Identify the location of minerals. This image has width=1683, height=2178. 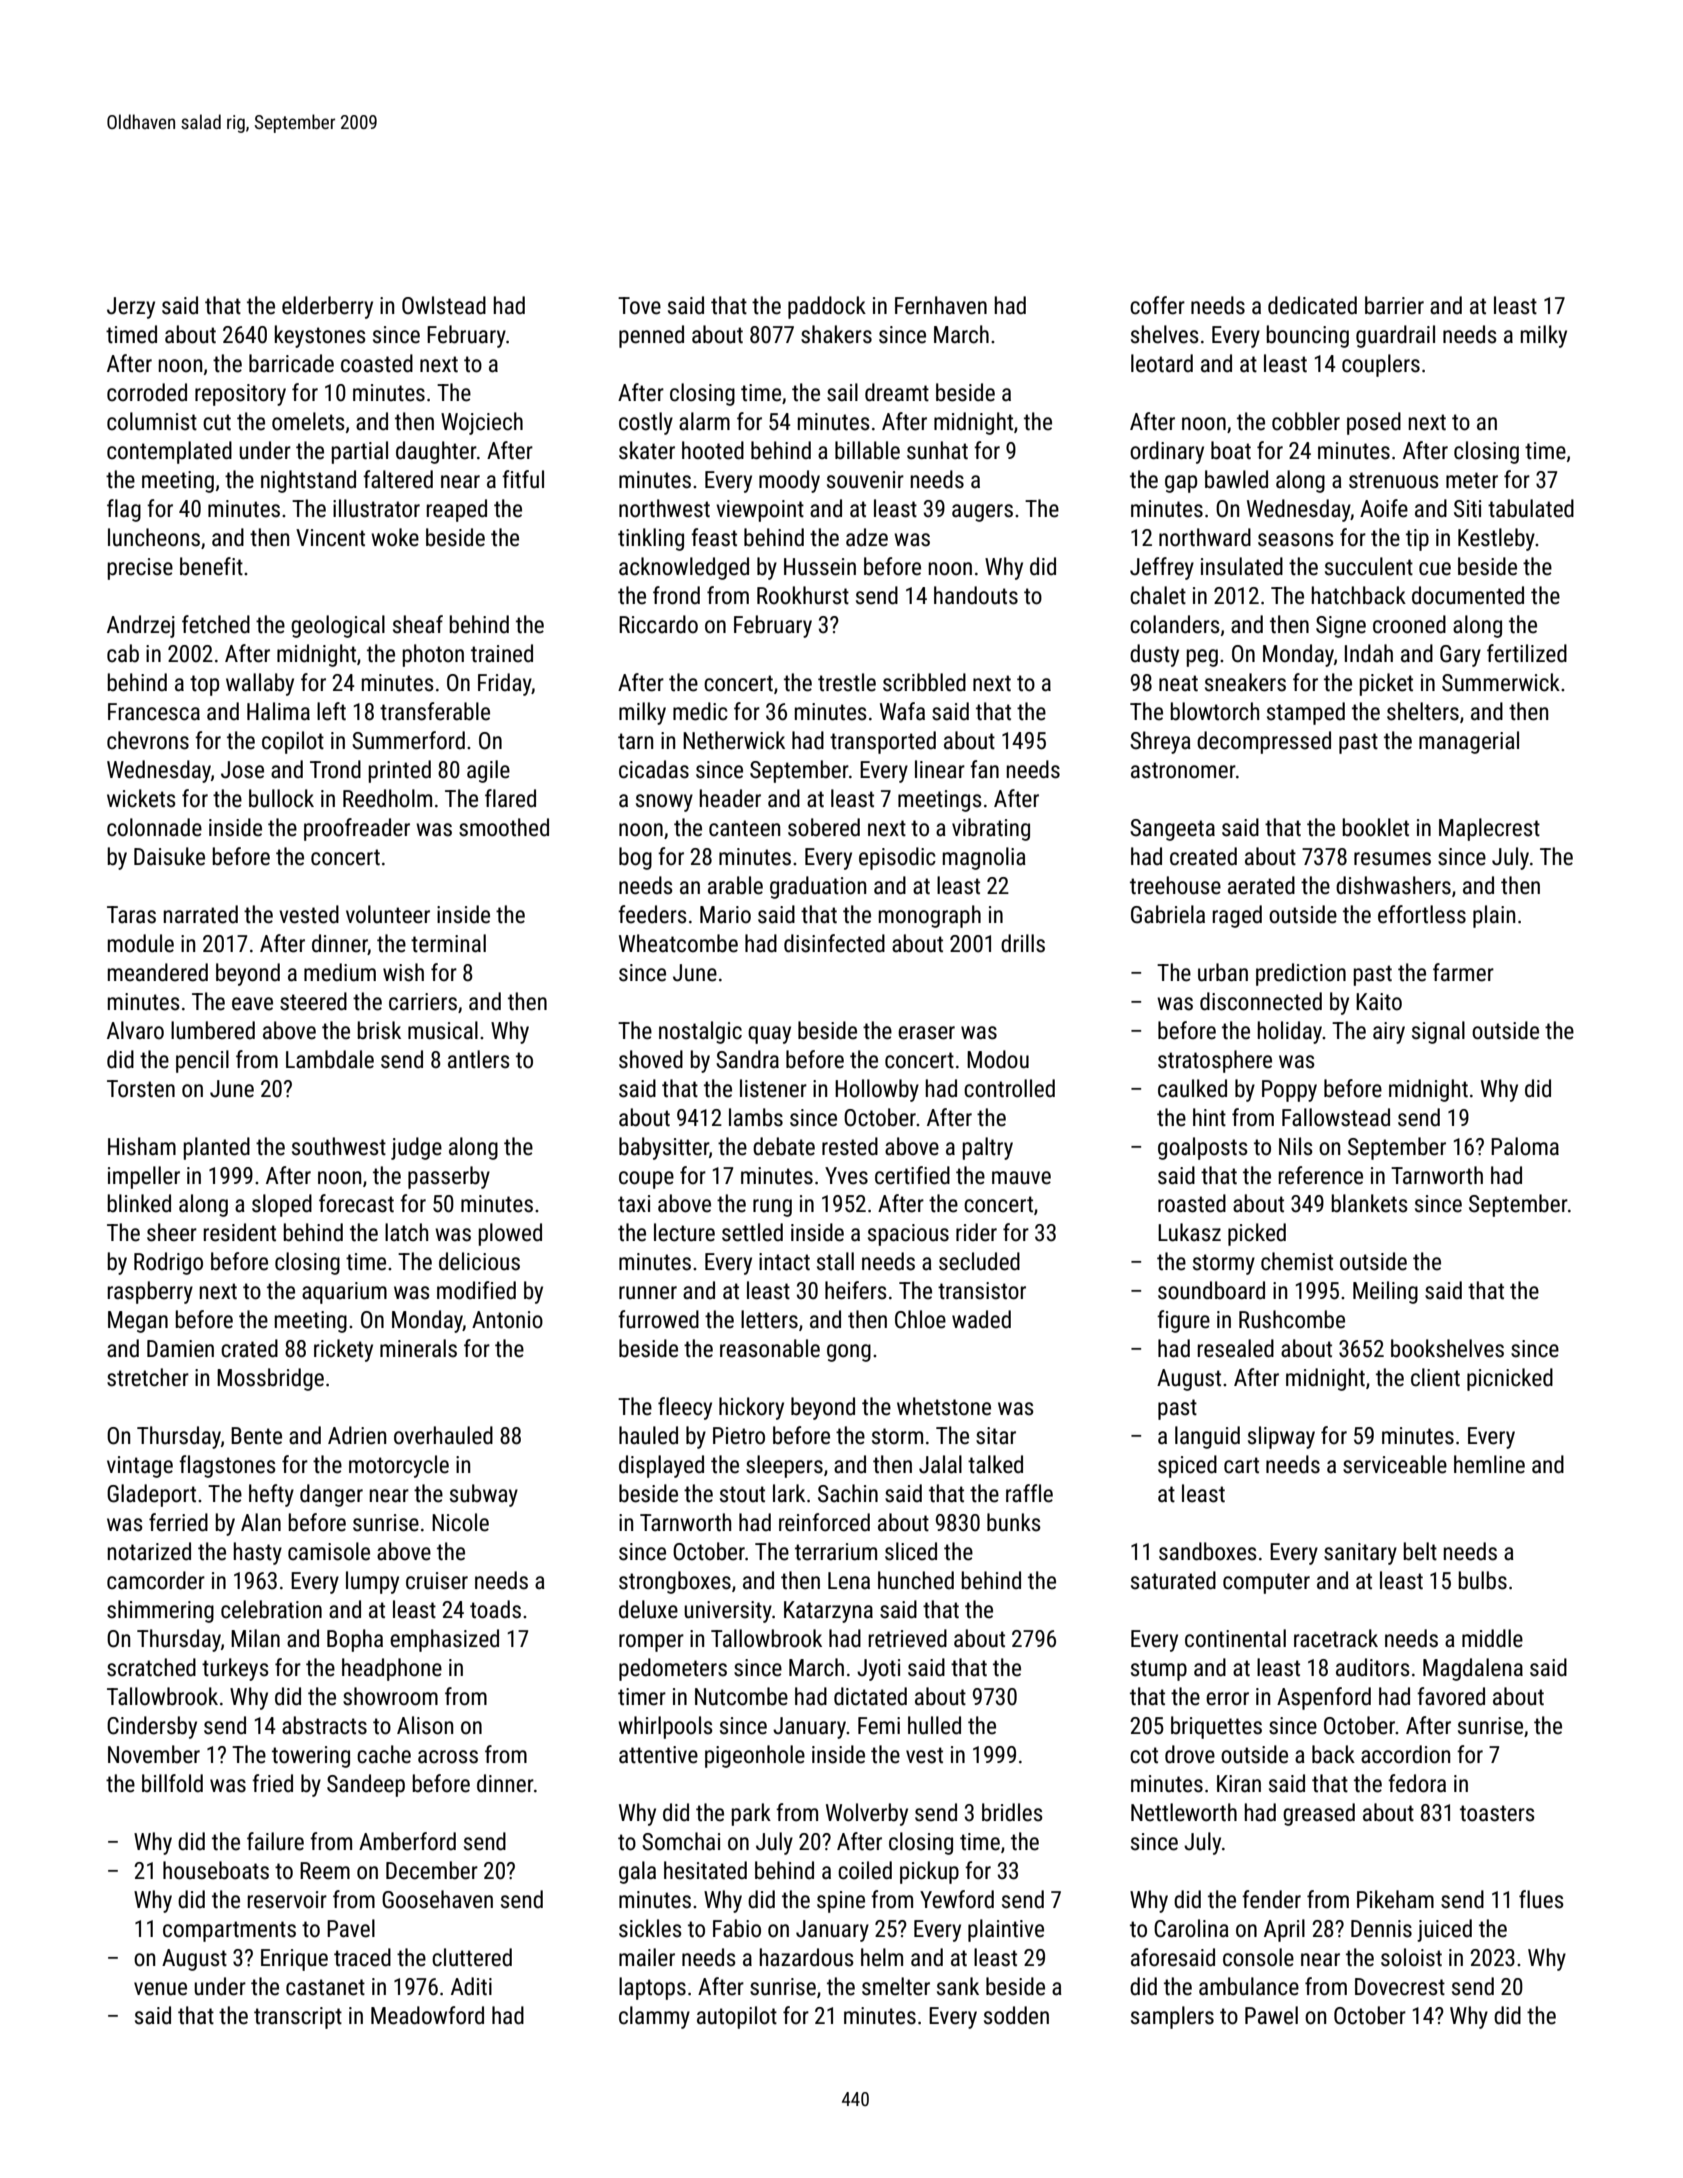
(418, 1348).
